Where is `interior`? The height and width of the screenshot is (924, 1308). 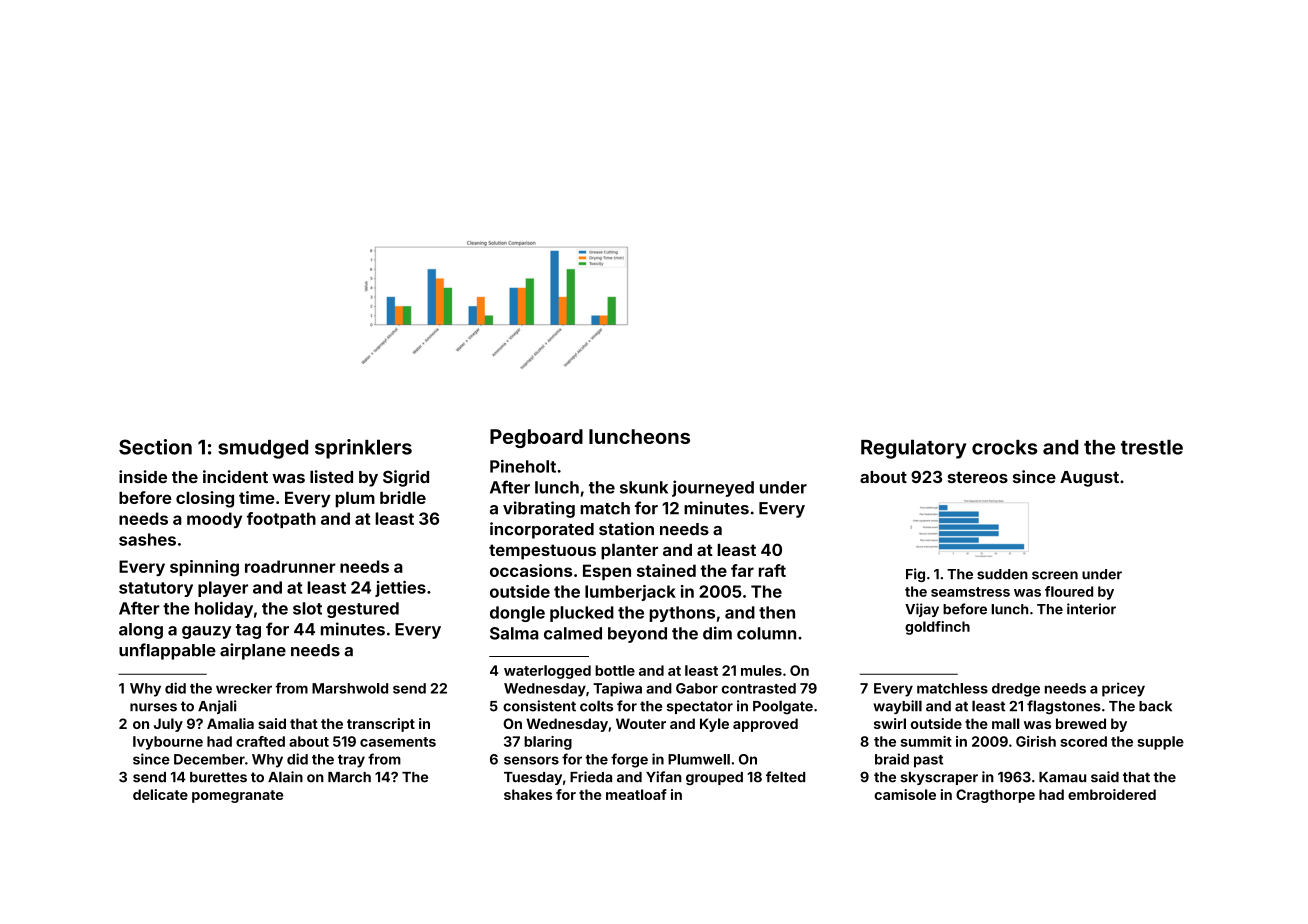
interior is located at coordinates (1091, 609).
